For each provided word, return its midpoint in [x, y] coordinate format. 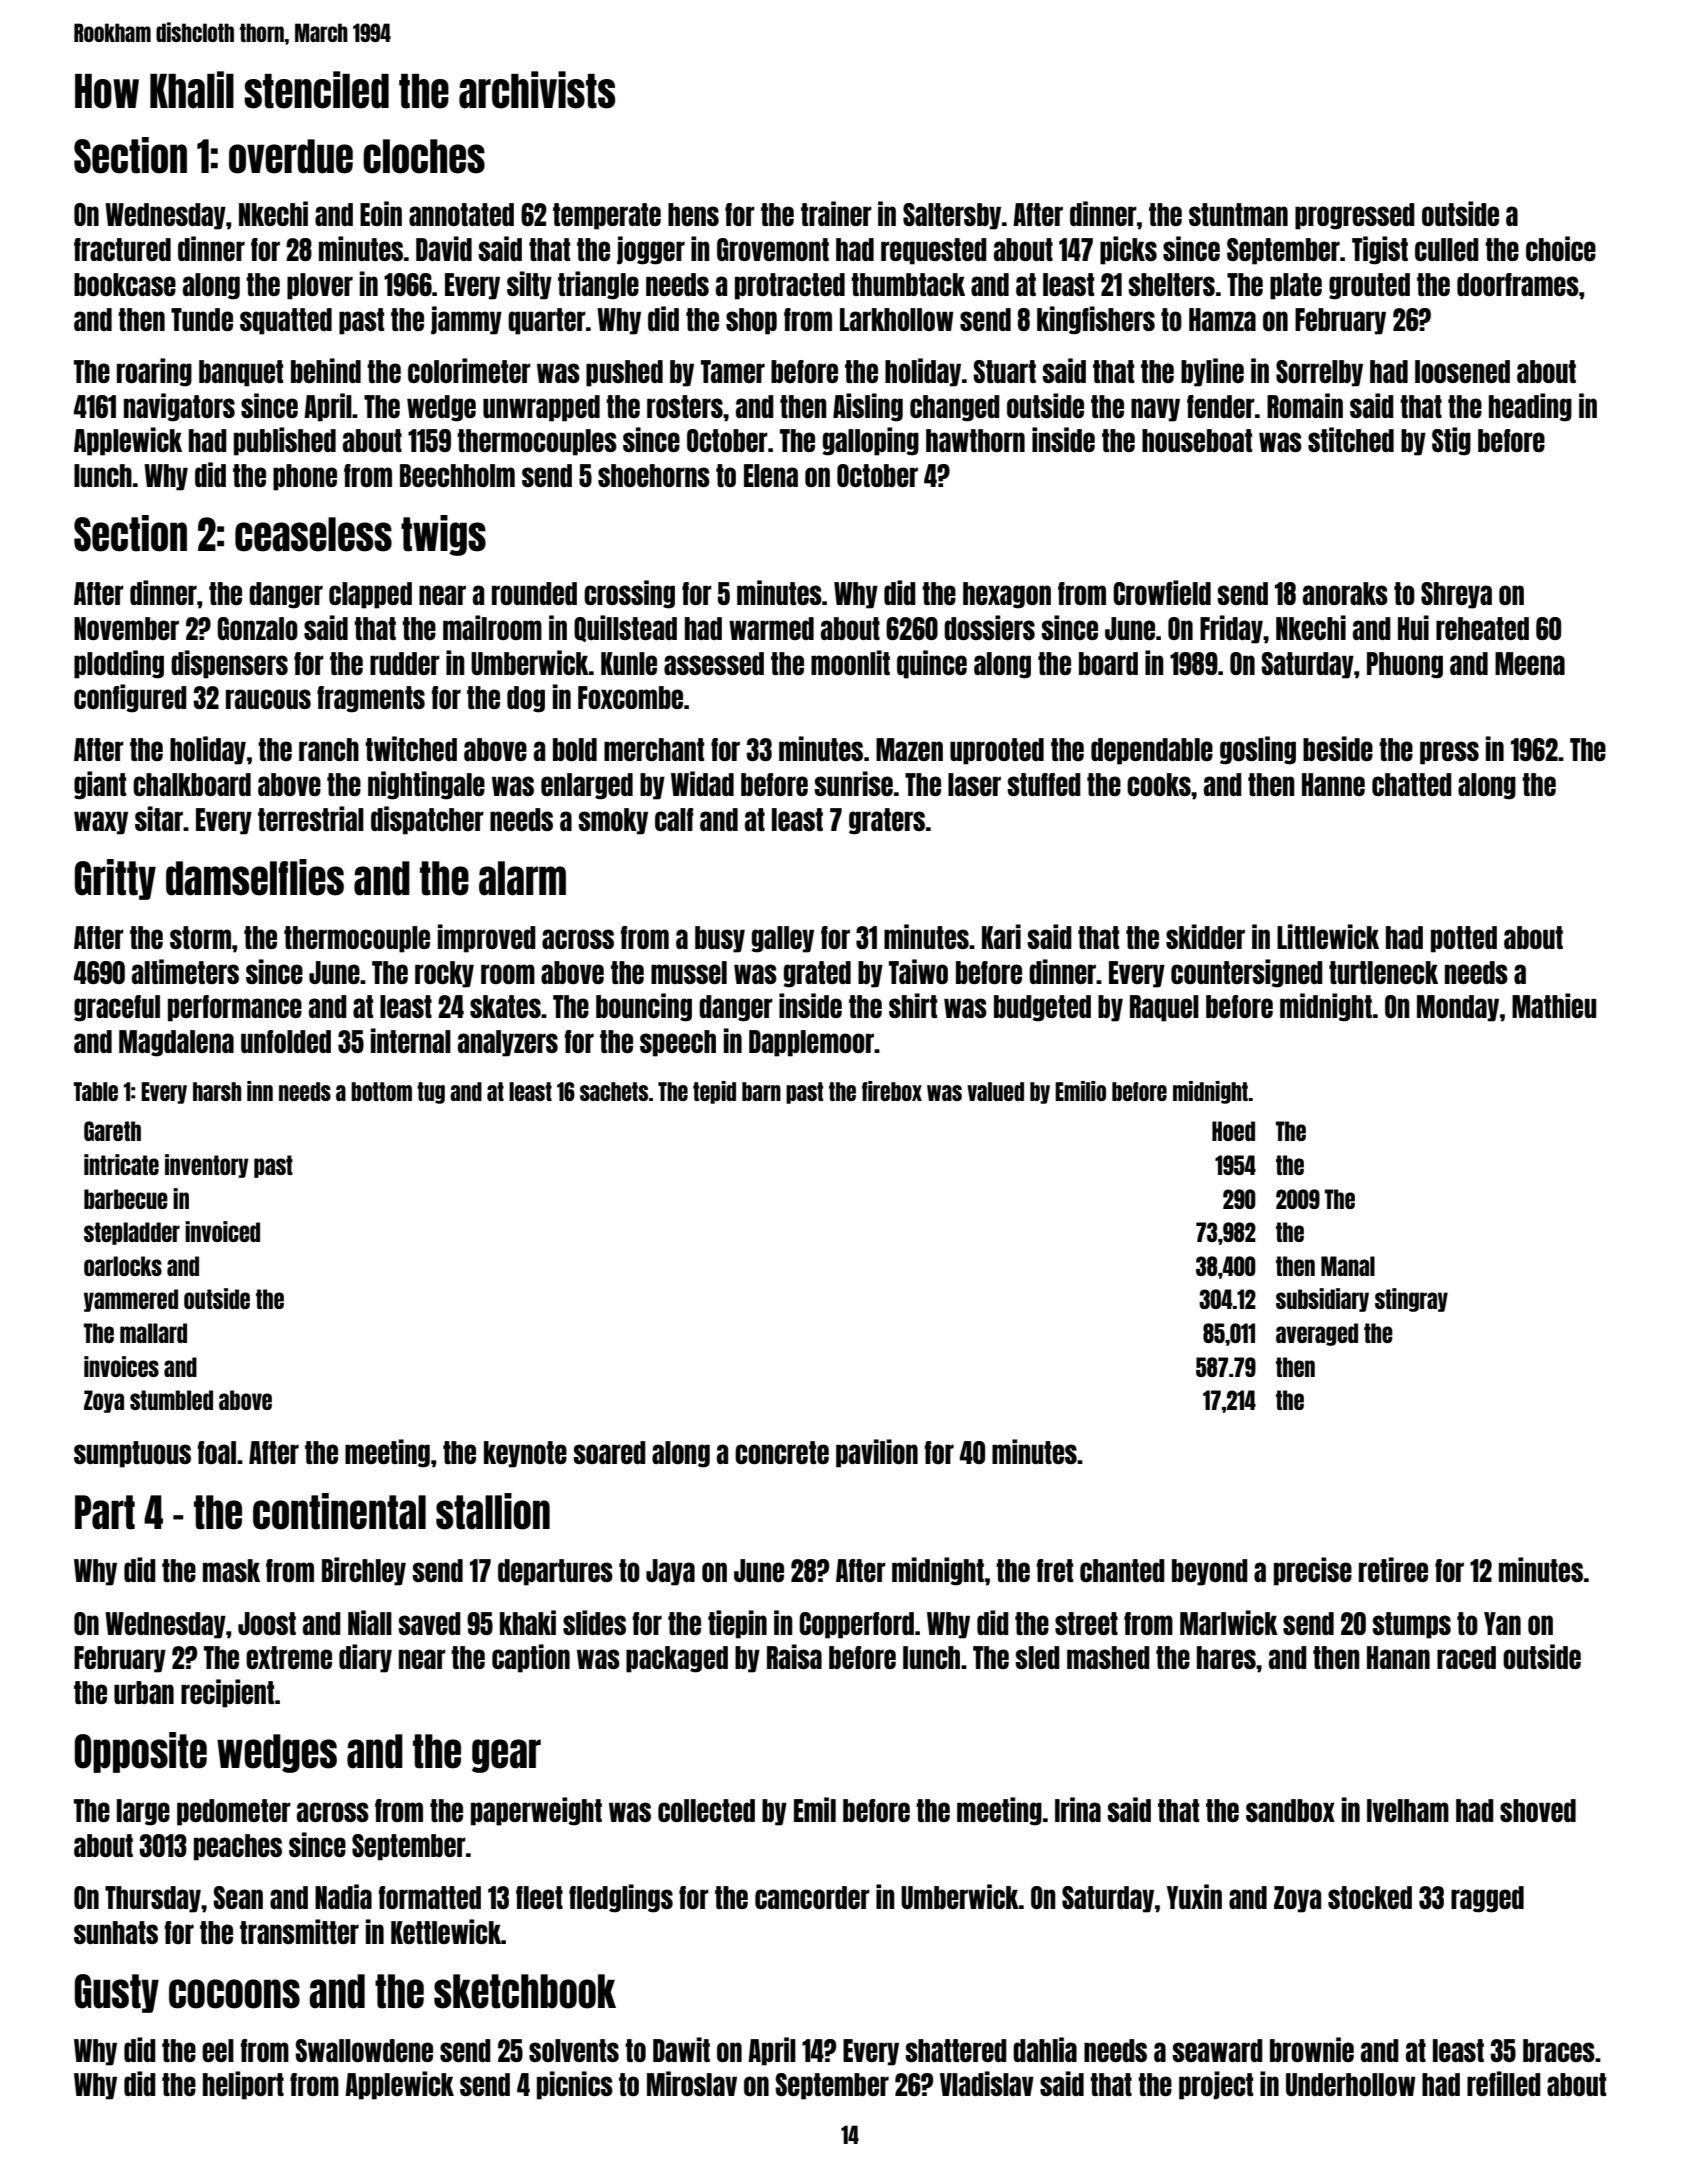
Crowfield [1162, 592]
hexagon [1007, 595]
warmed [771, 628]
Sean [238, 1897]
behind [326, 370]
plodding [119, 664]
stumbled [171, 1400]
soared [609, 1452]
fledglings [621, 1898]
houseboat [1197, 440]
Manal [1348, 1266]
